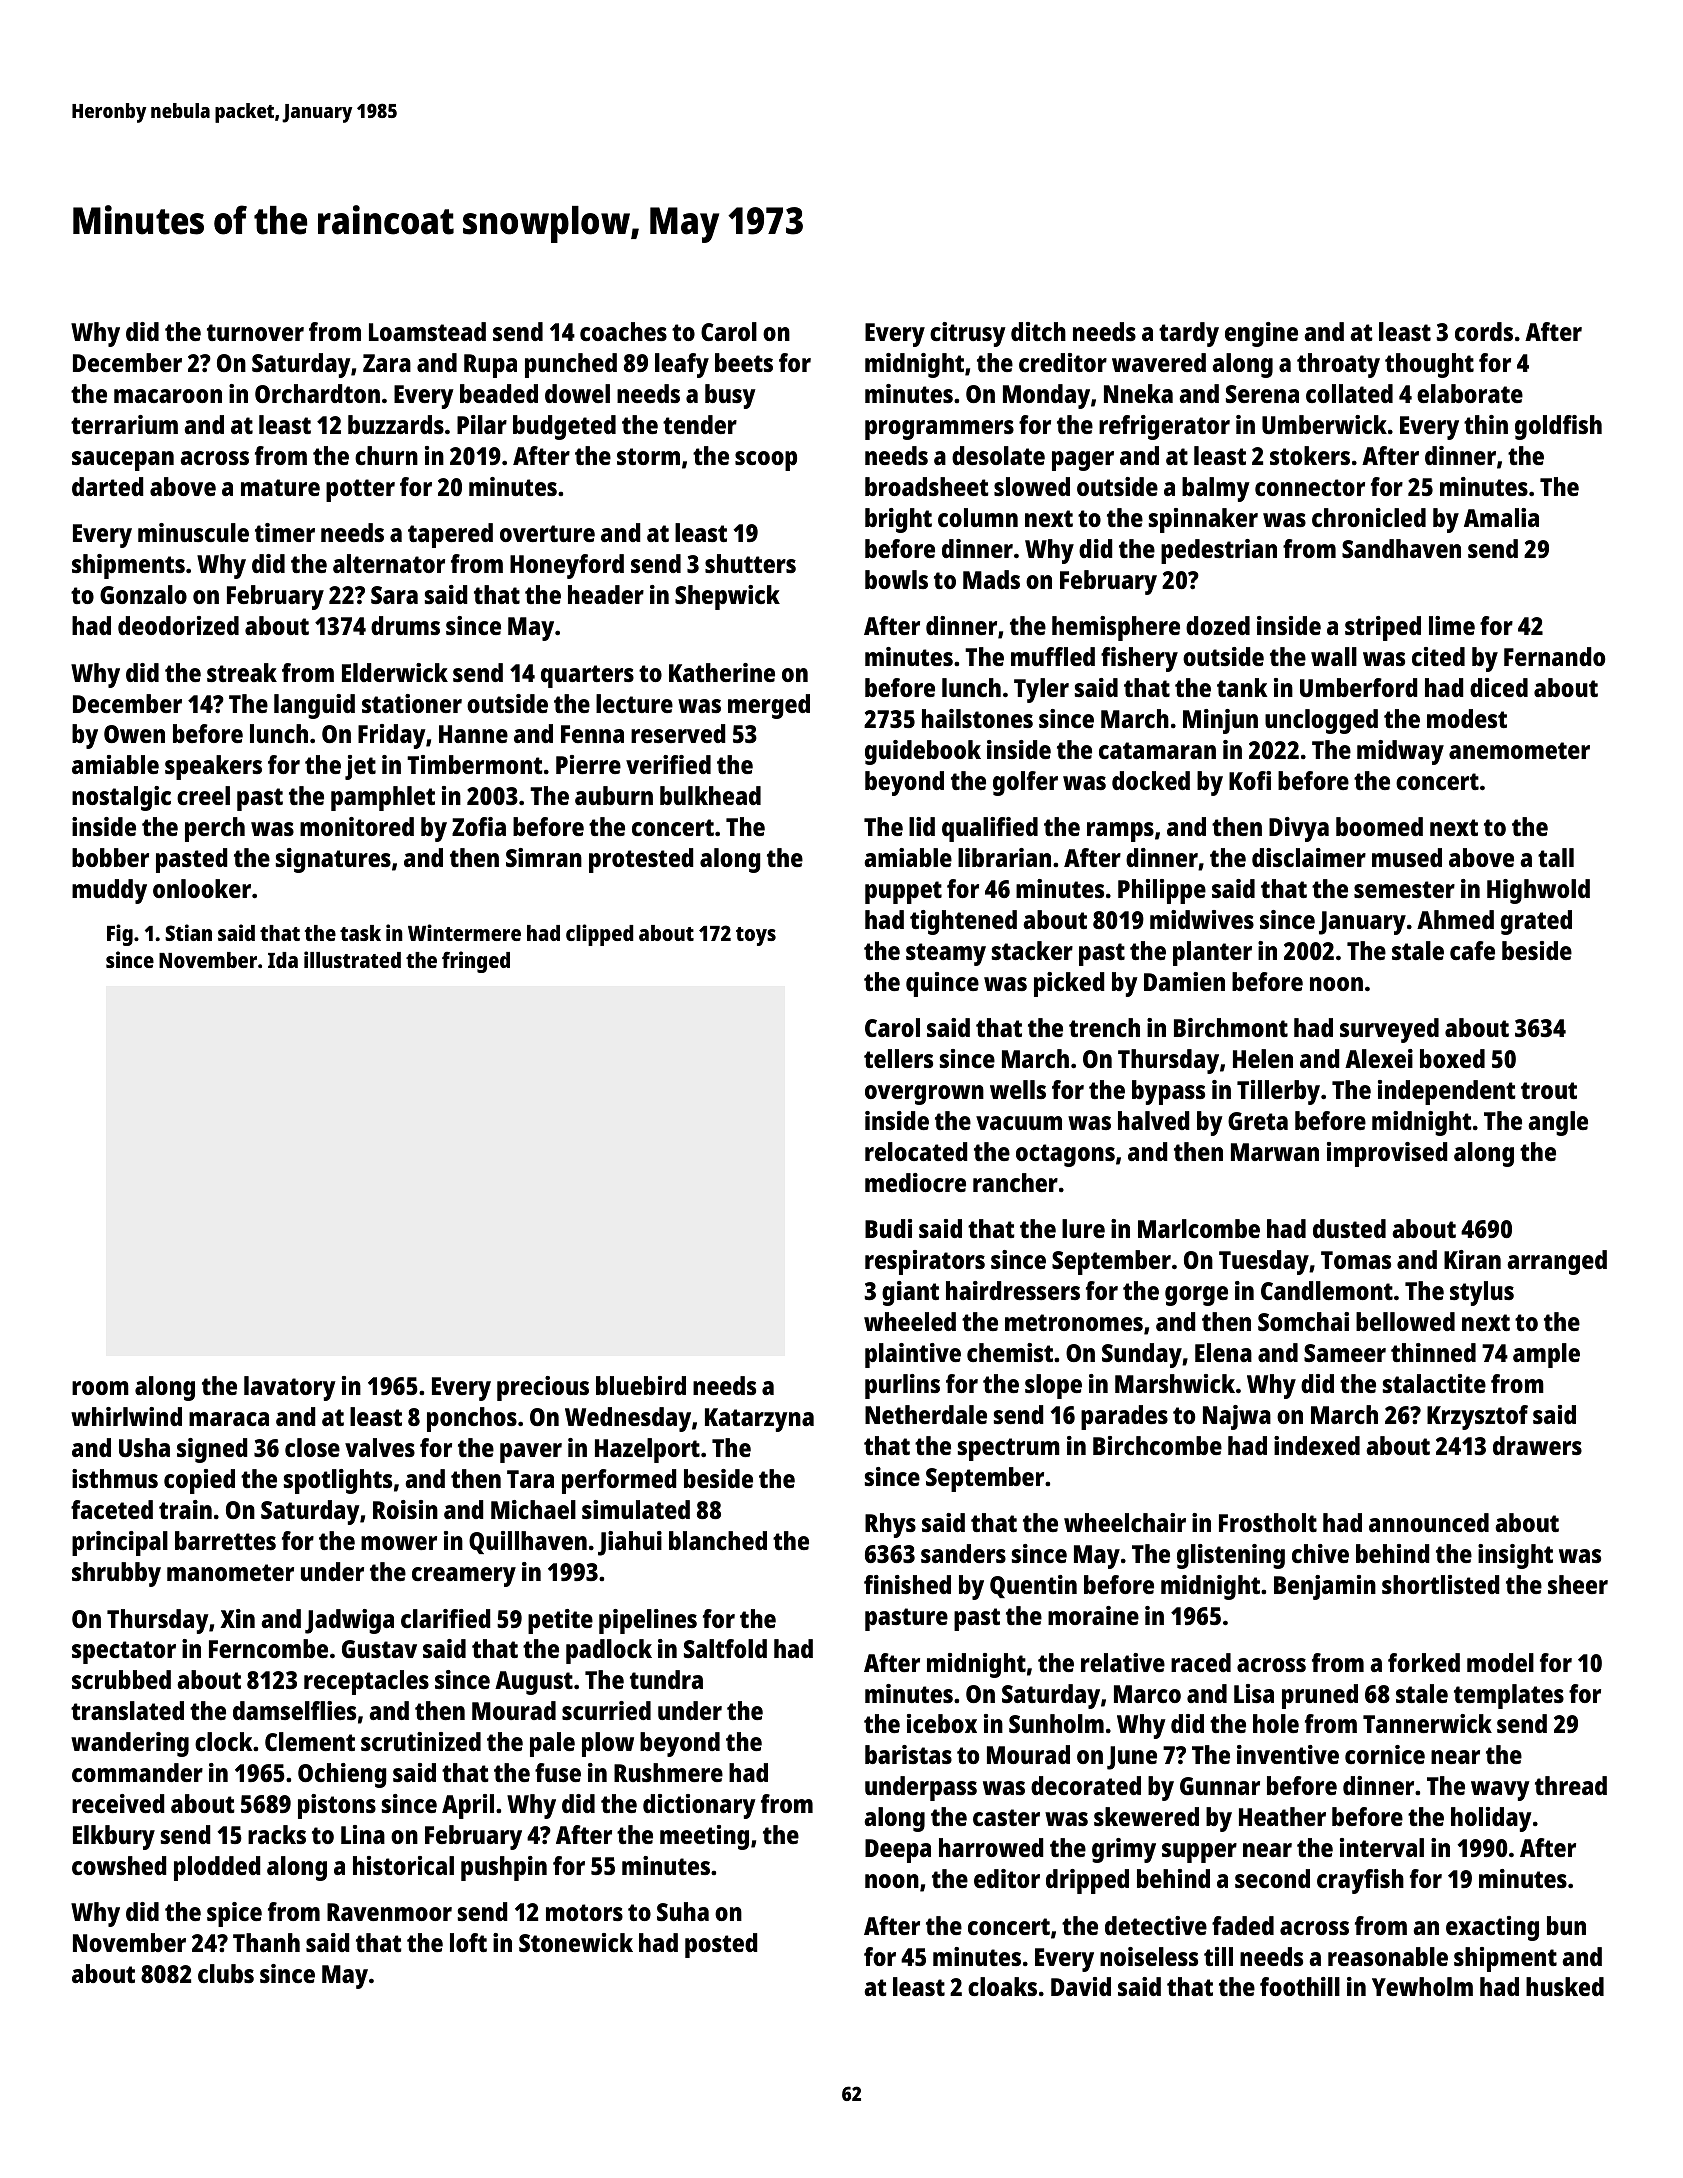  Describe the element at coordinates (614, 795) in the screenshot. I see `auburn` at that location.
